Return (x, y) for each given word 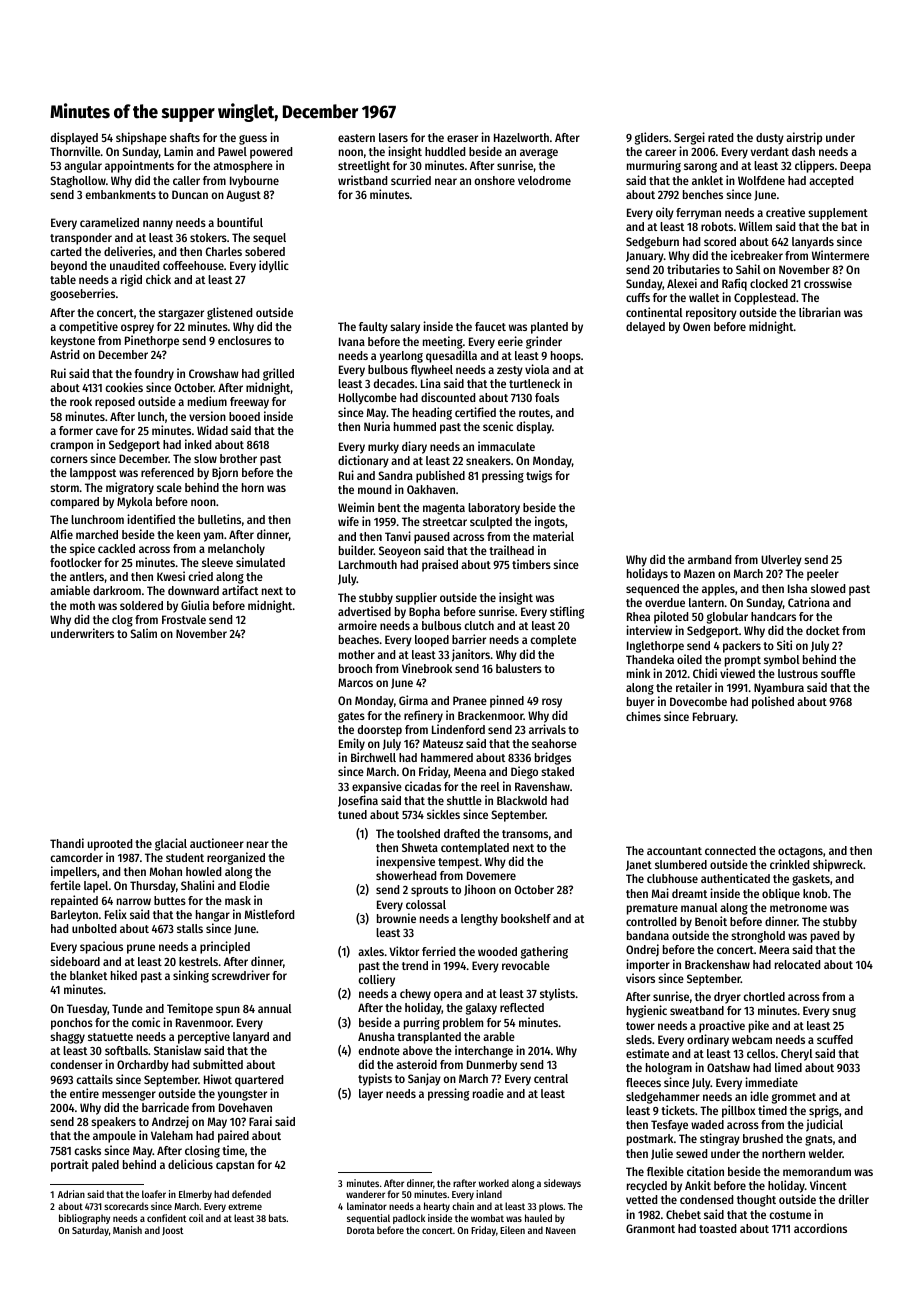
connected (730, 850)
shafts (185, 137)
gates (351, 717)
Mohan (166, 871)
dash (803, 151)
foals (547, 397)
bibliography (84, 1219)
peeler (823, 575)
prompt (743, 661)
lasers (393, 137)
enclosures (244, 340)
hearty (437, 1207)
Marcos (355, 682)
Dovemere (491, 875)
